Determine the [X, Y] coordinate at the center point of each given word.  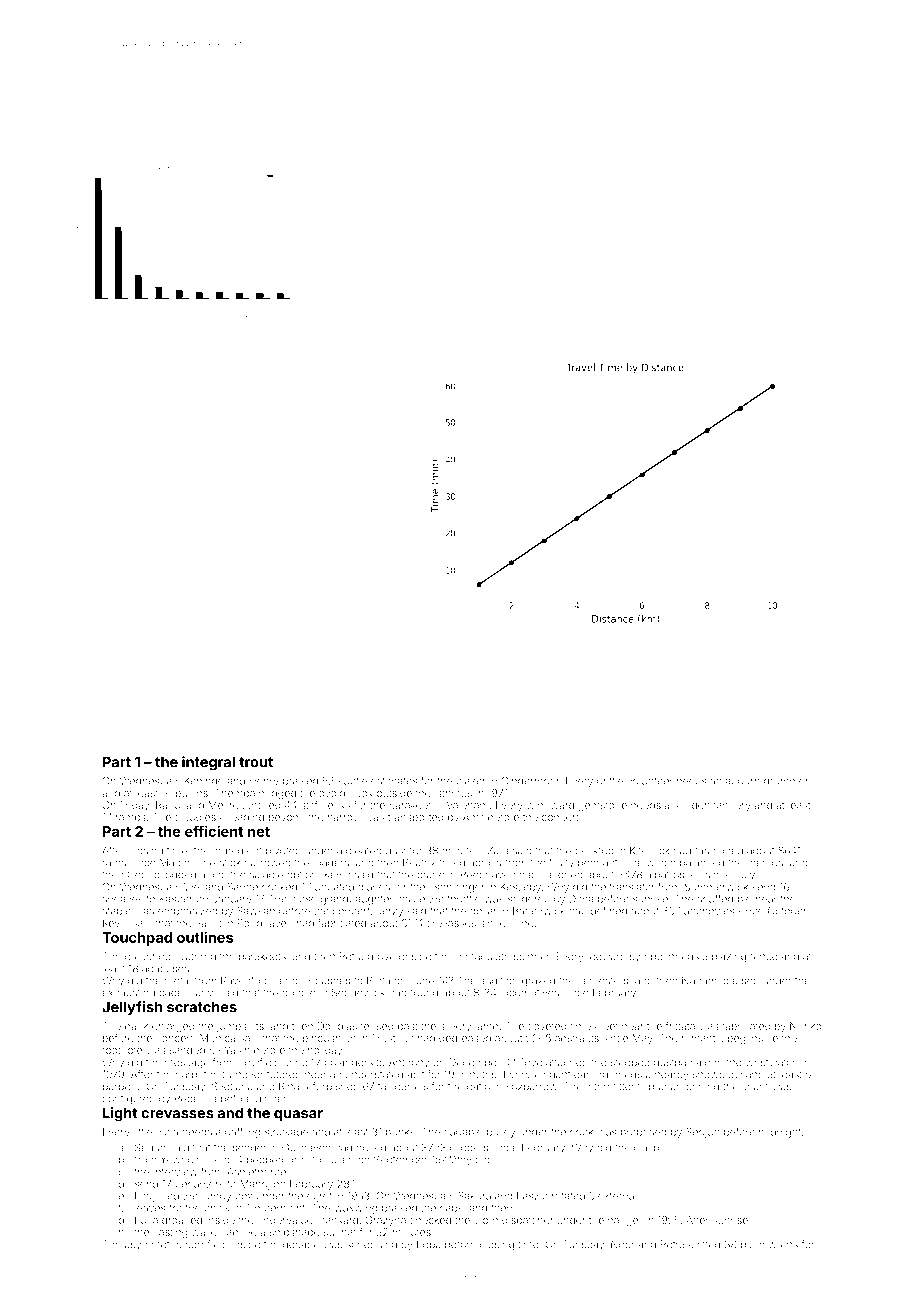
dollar [483, 911]
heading [244, 818]
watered [196, 956]
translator [632, 887]
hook [361, 793]
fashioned [719, 850]
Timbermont [275, 1208]
